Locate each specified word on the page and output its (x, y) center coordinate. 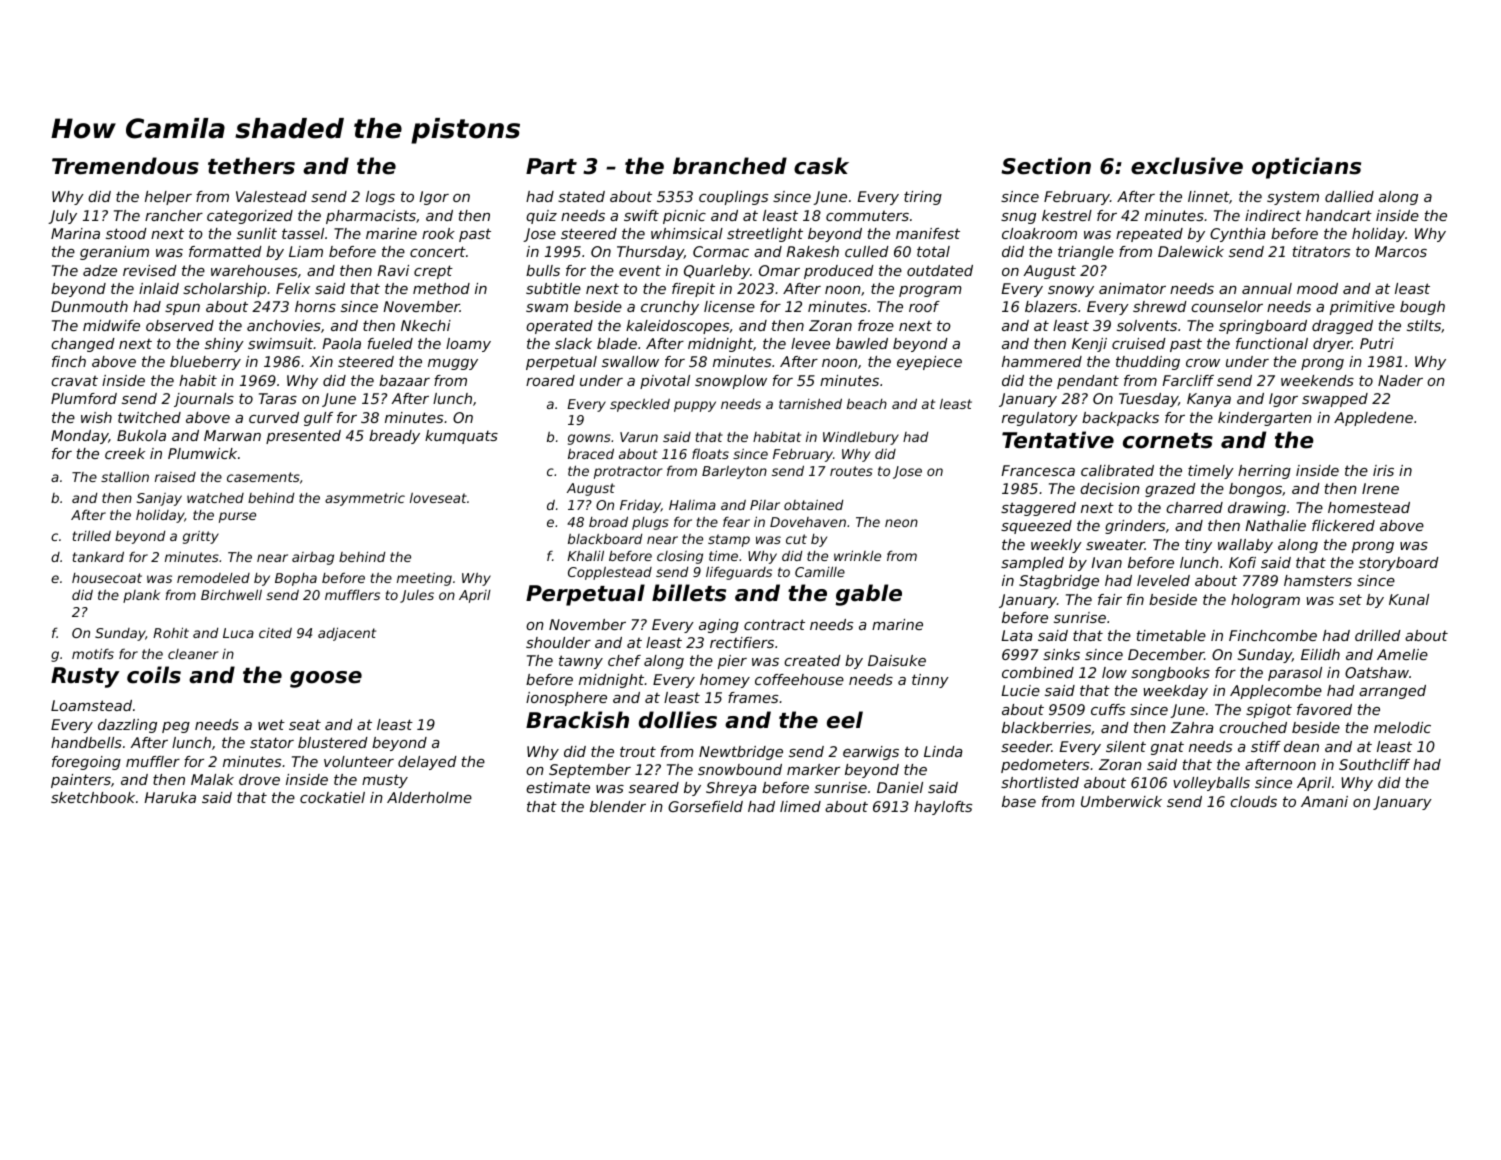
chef (624, 660)
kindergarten (1265, 419)
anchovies (284, 325)
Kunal (1409, 599)
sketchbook (93, 797)
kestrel (1067, 215)
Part (551, 166)
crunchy (670, 308)
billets (689, 593)
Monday (79, 437)
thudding (1148, 363)
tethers (251, 166)
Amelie (1402, 654)
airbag (313, 558)
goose (326, 679)
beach (867, 404)
